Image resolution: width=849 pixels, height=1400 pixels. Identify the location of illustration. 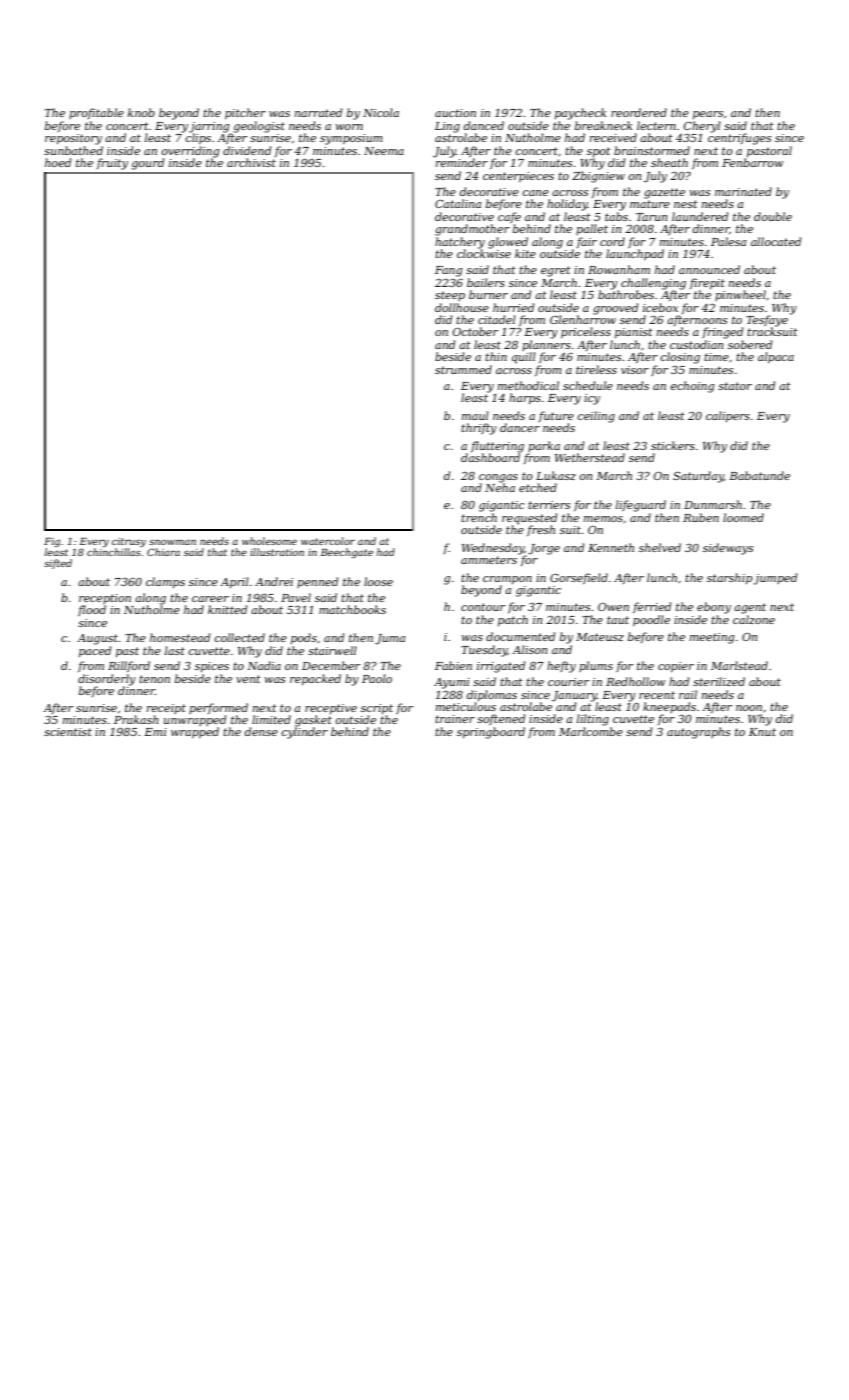
(277, 552).
